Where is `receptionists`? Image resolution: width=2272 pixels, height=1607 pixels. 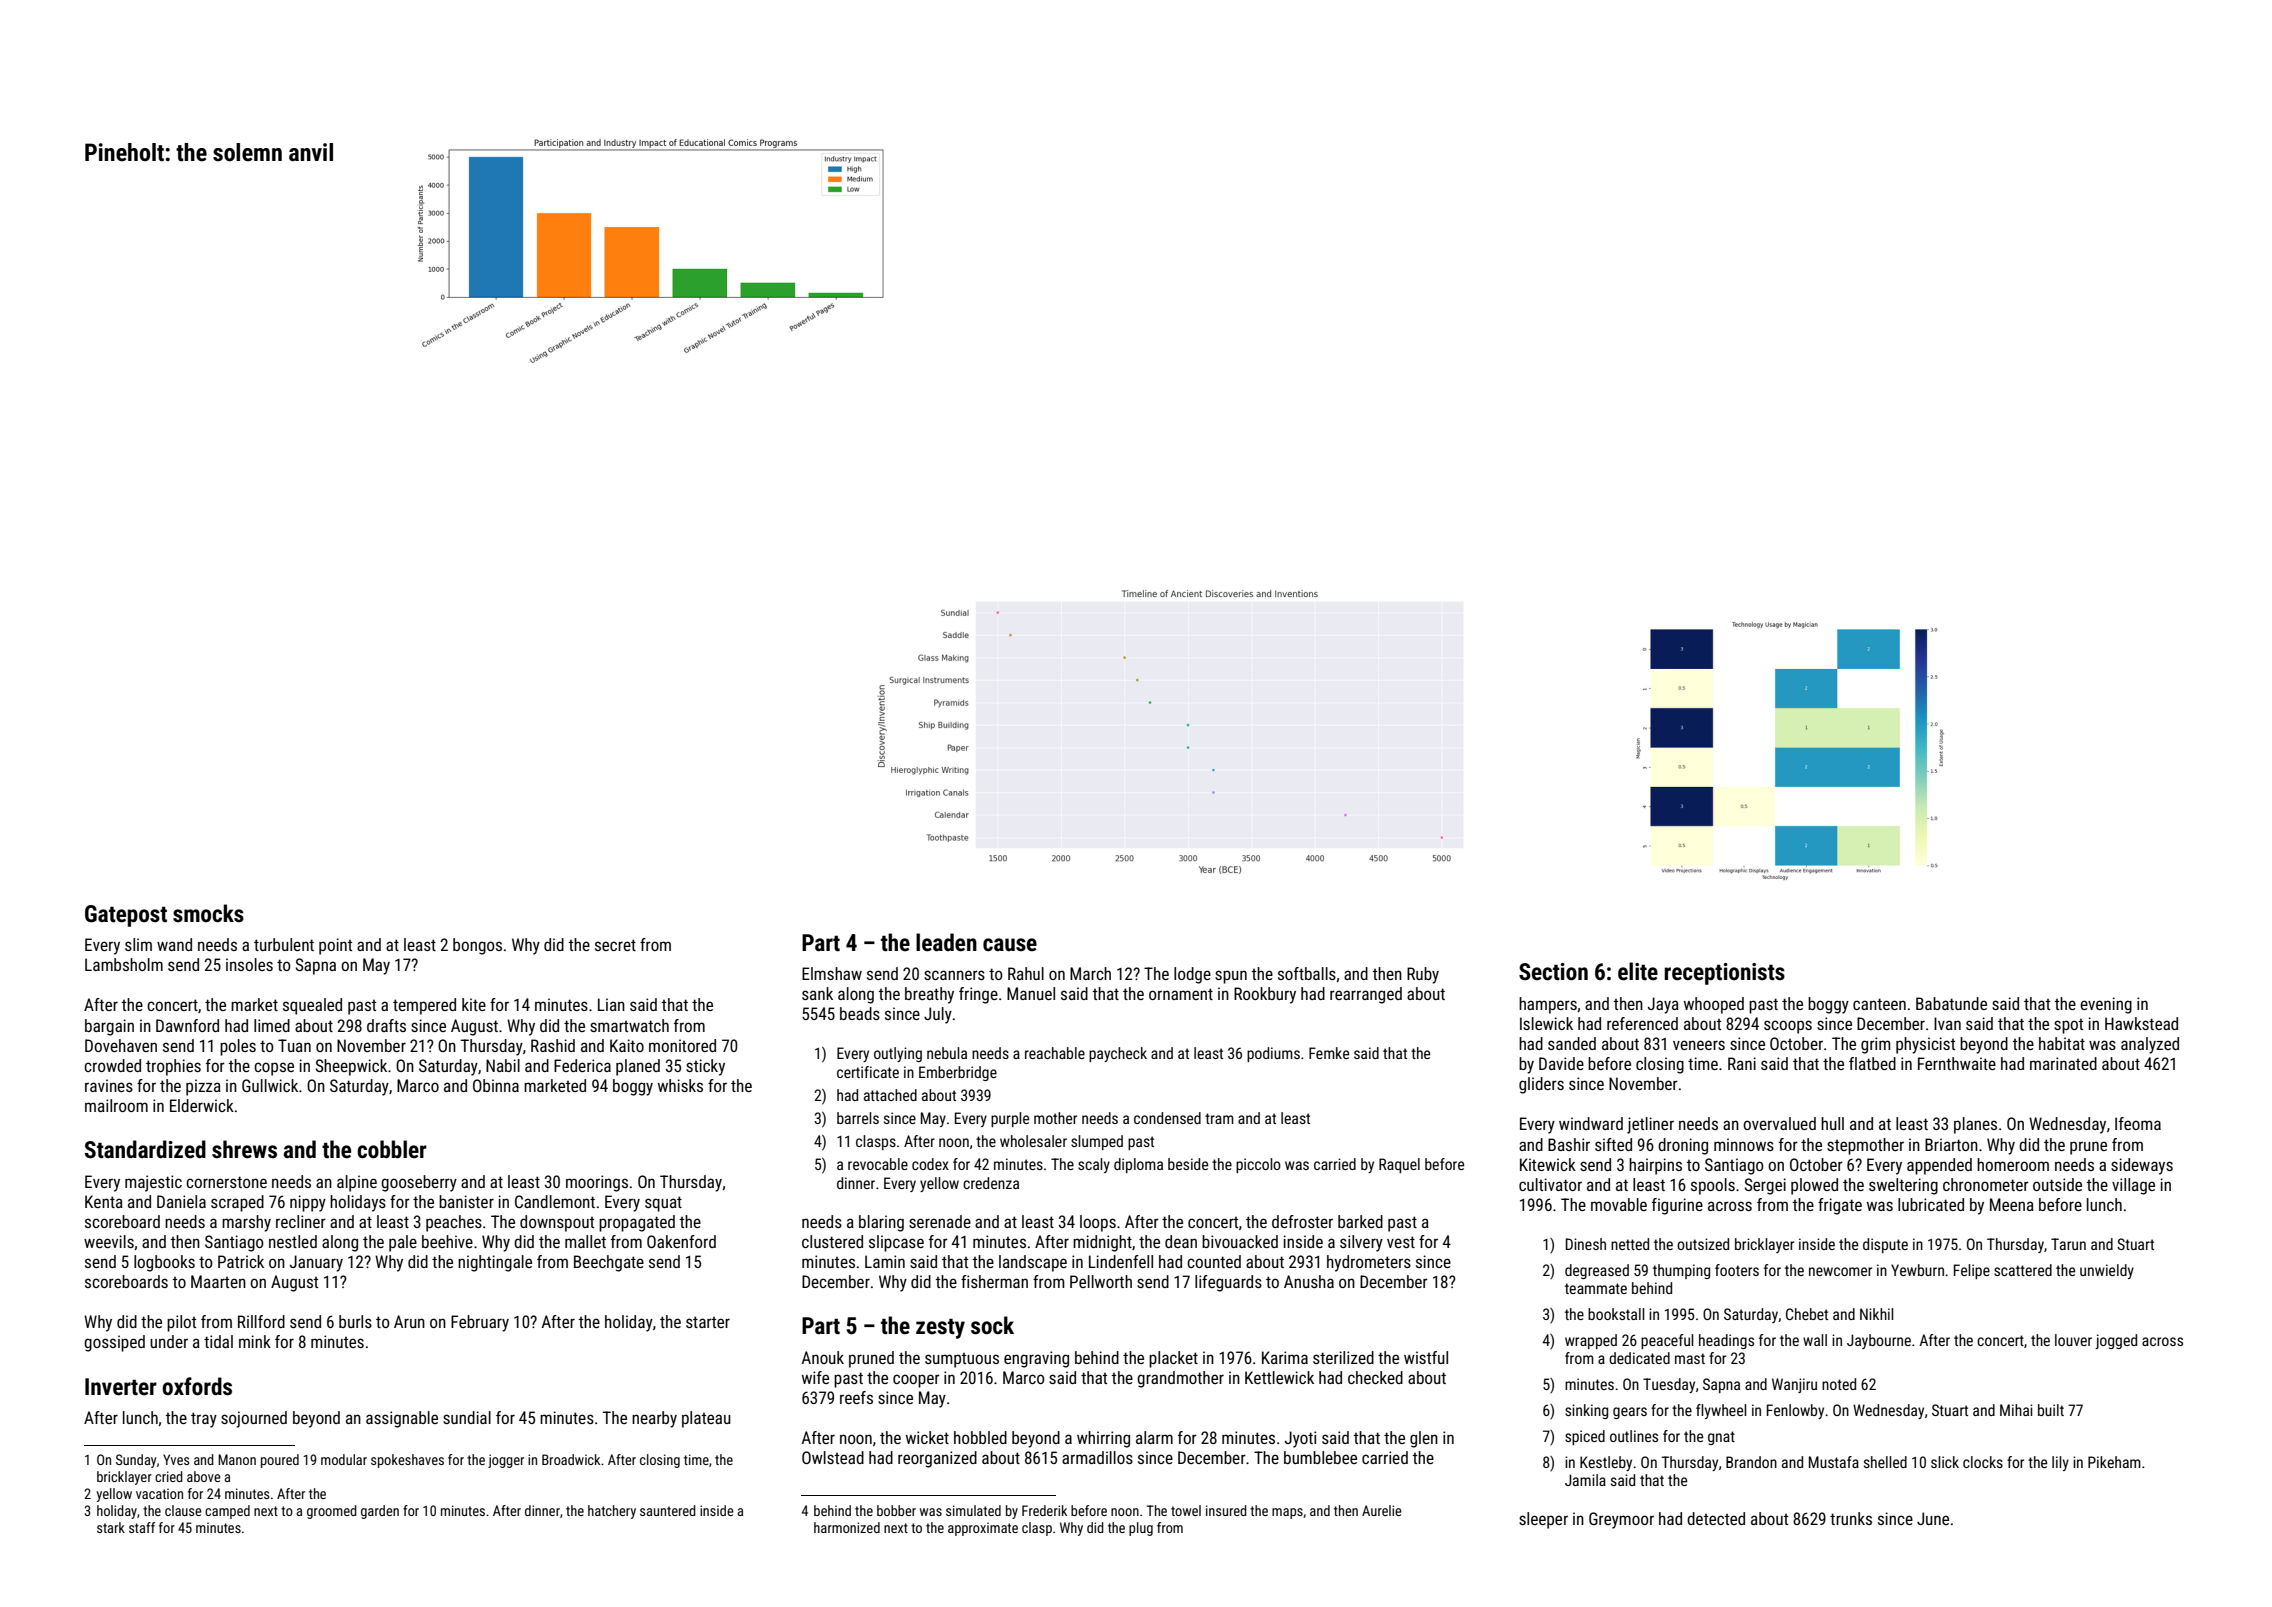 receptionists is located at coordinates (1724, 974).
